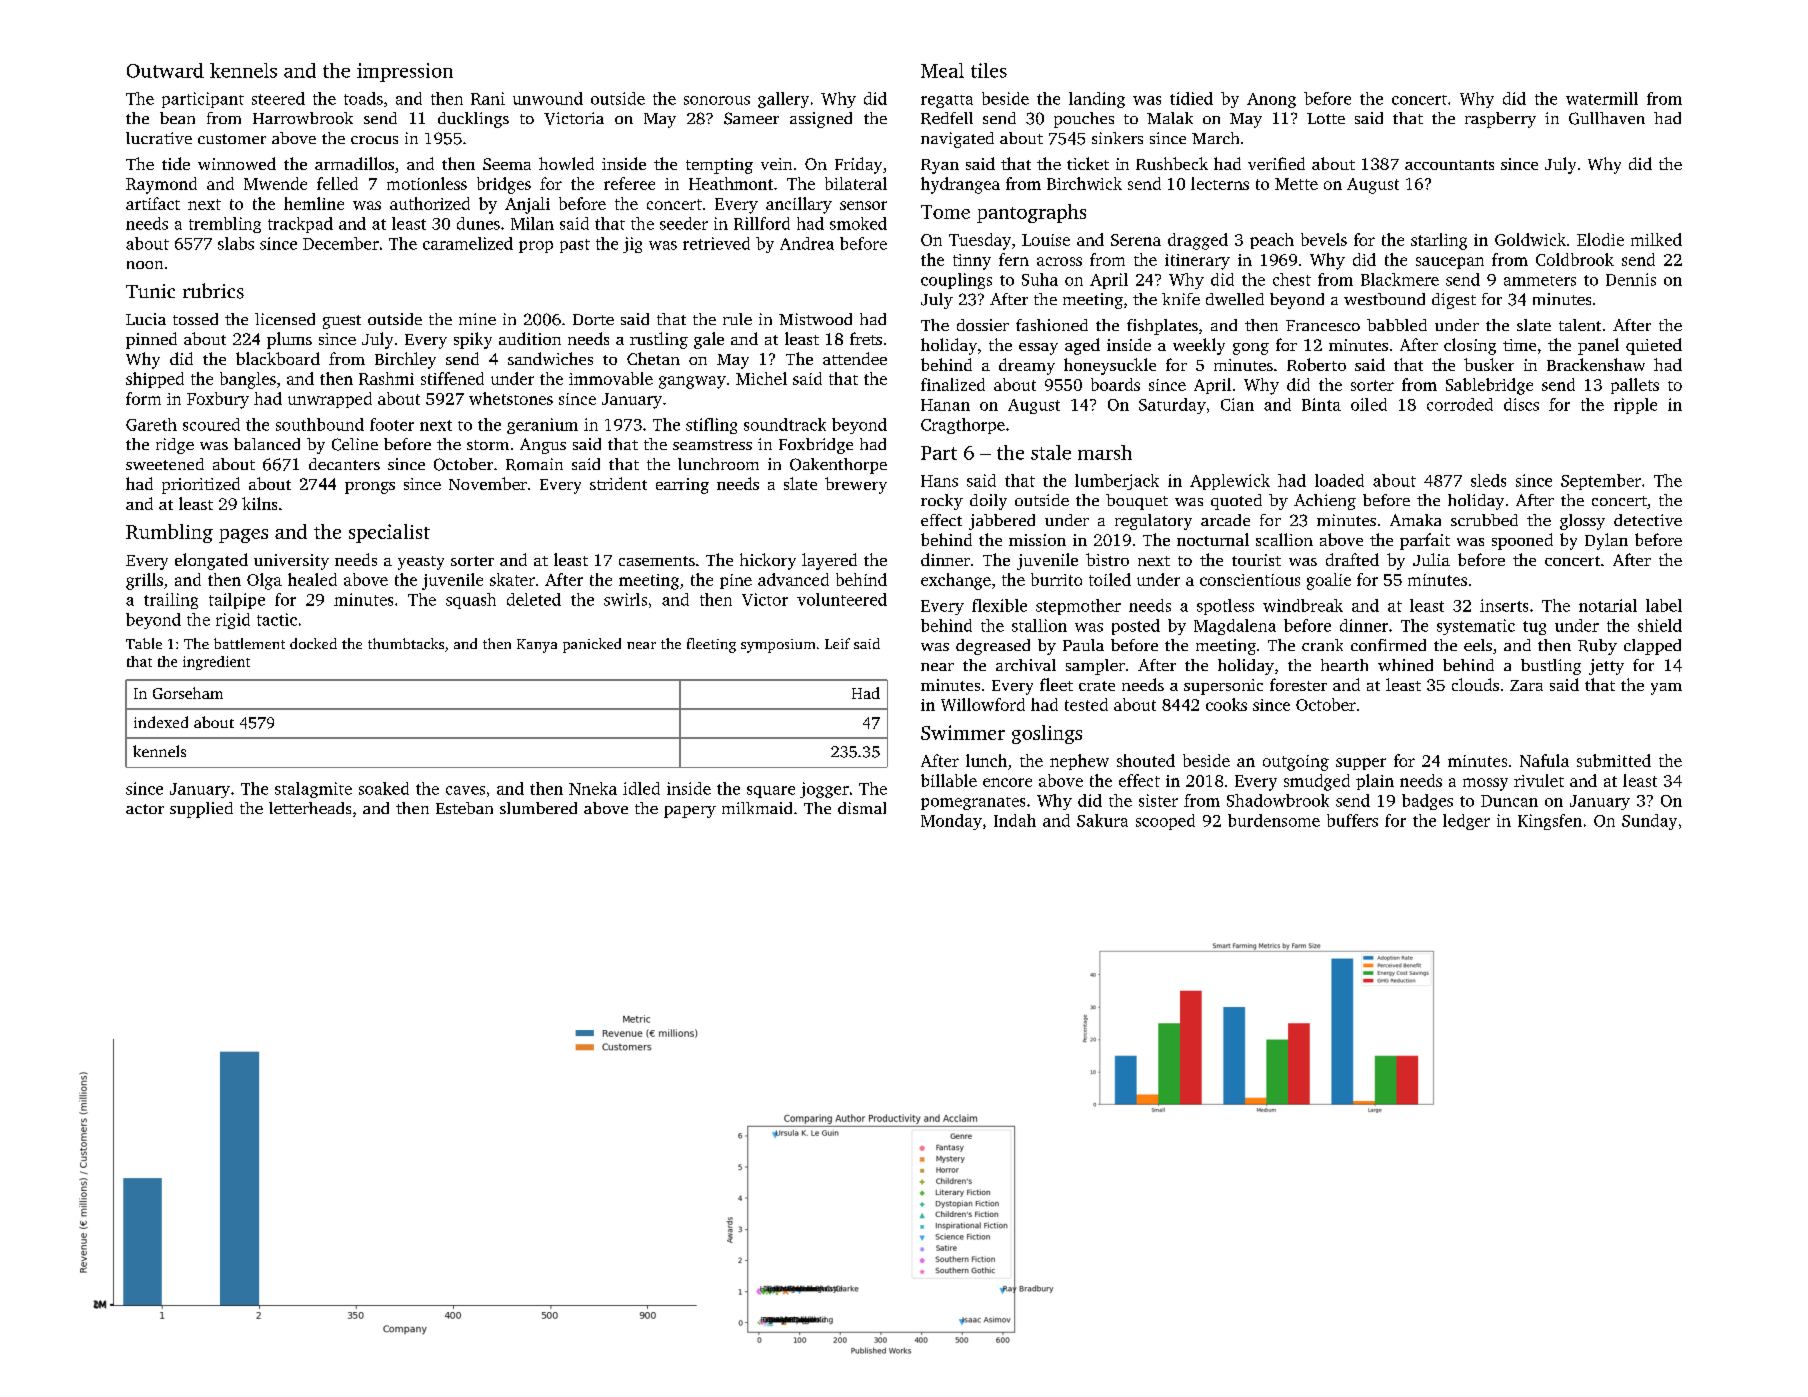 The image size is (1808, 1397). What do you see at coordinates (1276, 163) in the screenshot?
I see `verified` at bounding box center [1276, 163].
